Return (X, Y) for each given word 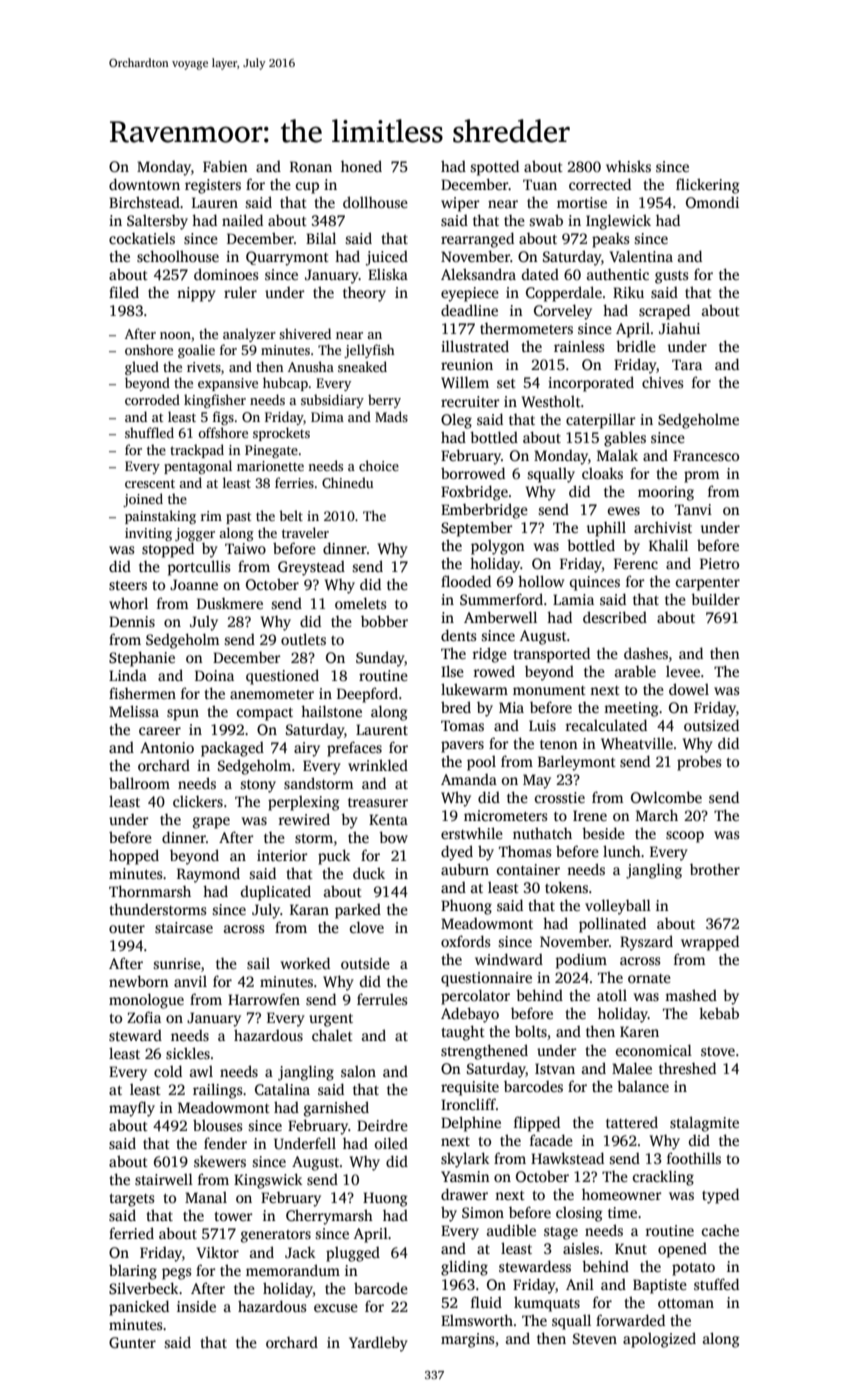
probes (699, 763)
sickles (188, 1053)
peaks (611, 240)
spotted (494, 168)
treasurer (378, 802)
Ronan (311, 166)
